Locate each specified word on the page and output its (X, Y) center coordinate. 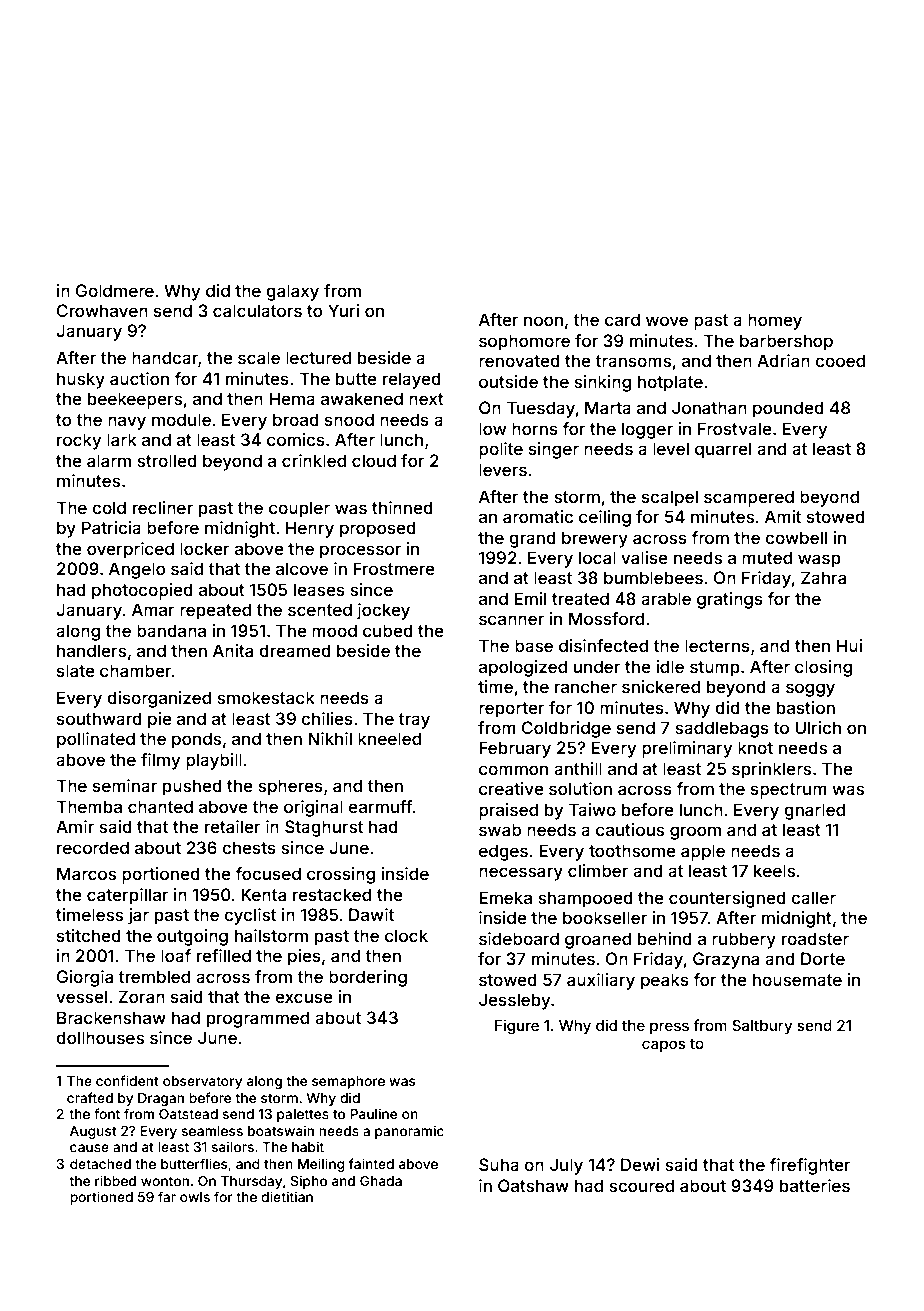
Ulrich (818, 727)
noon (543, 321)
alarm (109, 460)
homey (775, 321)
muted (767, 557)
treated (580, 598)
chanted (160, 806)
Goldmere (115, 290)
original (313, 808)
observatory (202, 1082)
